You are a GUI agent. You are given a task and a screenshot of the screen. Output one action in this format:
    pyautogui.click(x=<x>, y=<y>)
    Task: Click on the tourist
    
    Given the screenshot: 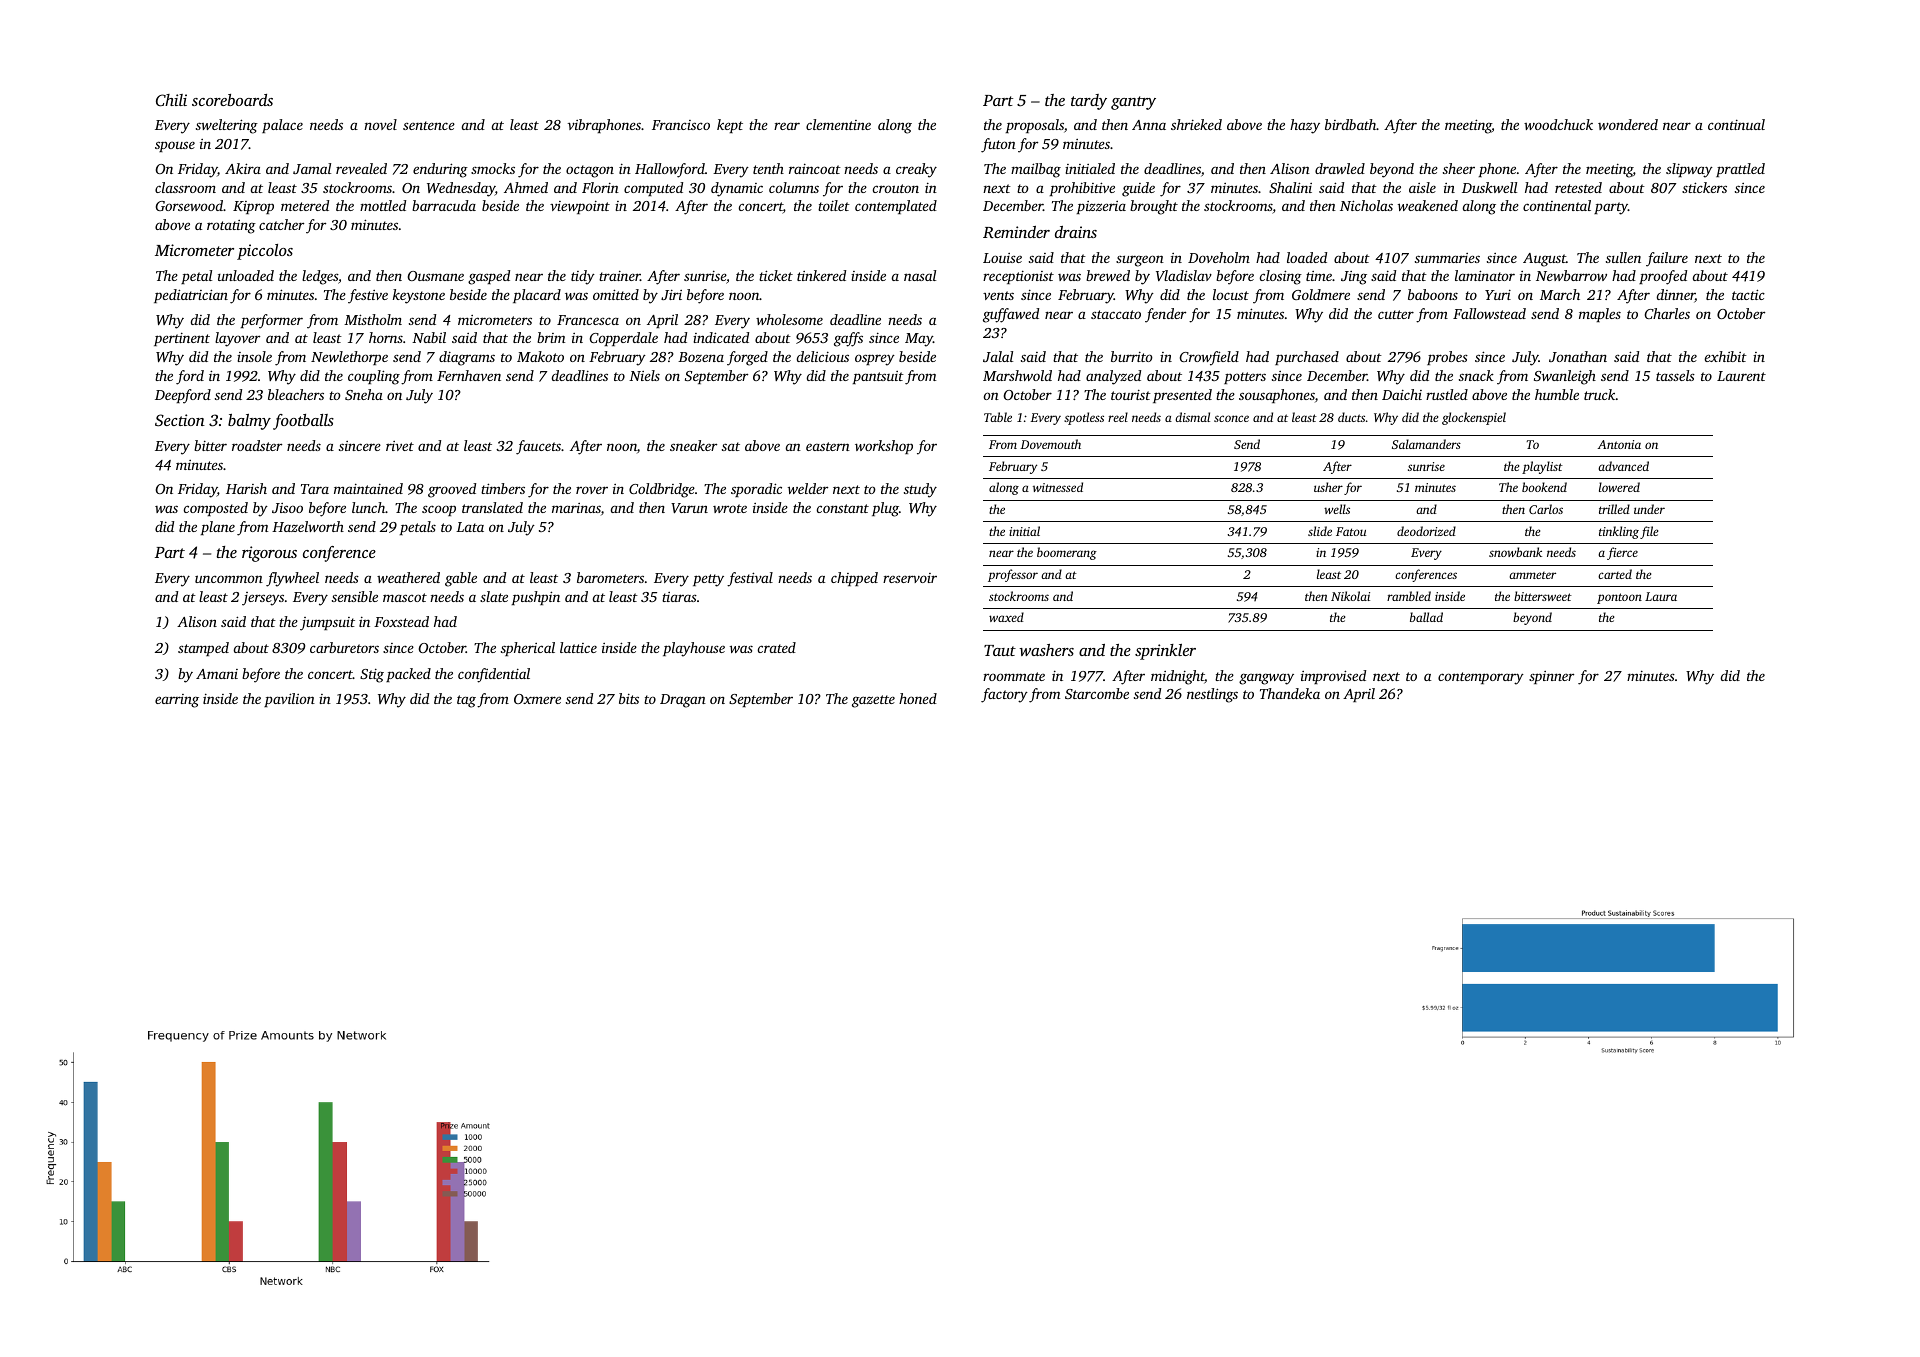 What is the action you would take?
    pyautogui.click(x=1131, y=395)
